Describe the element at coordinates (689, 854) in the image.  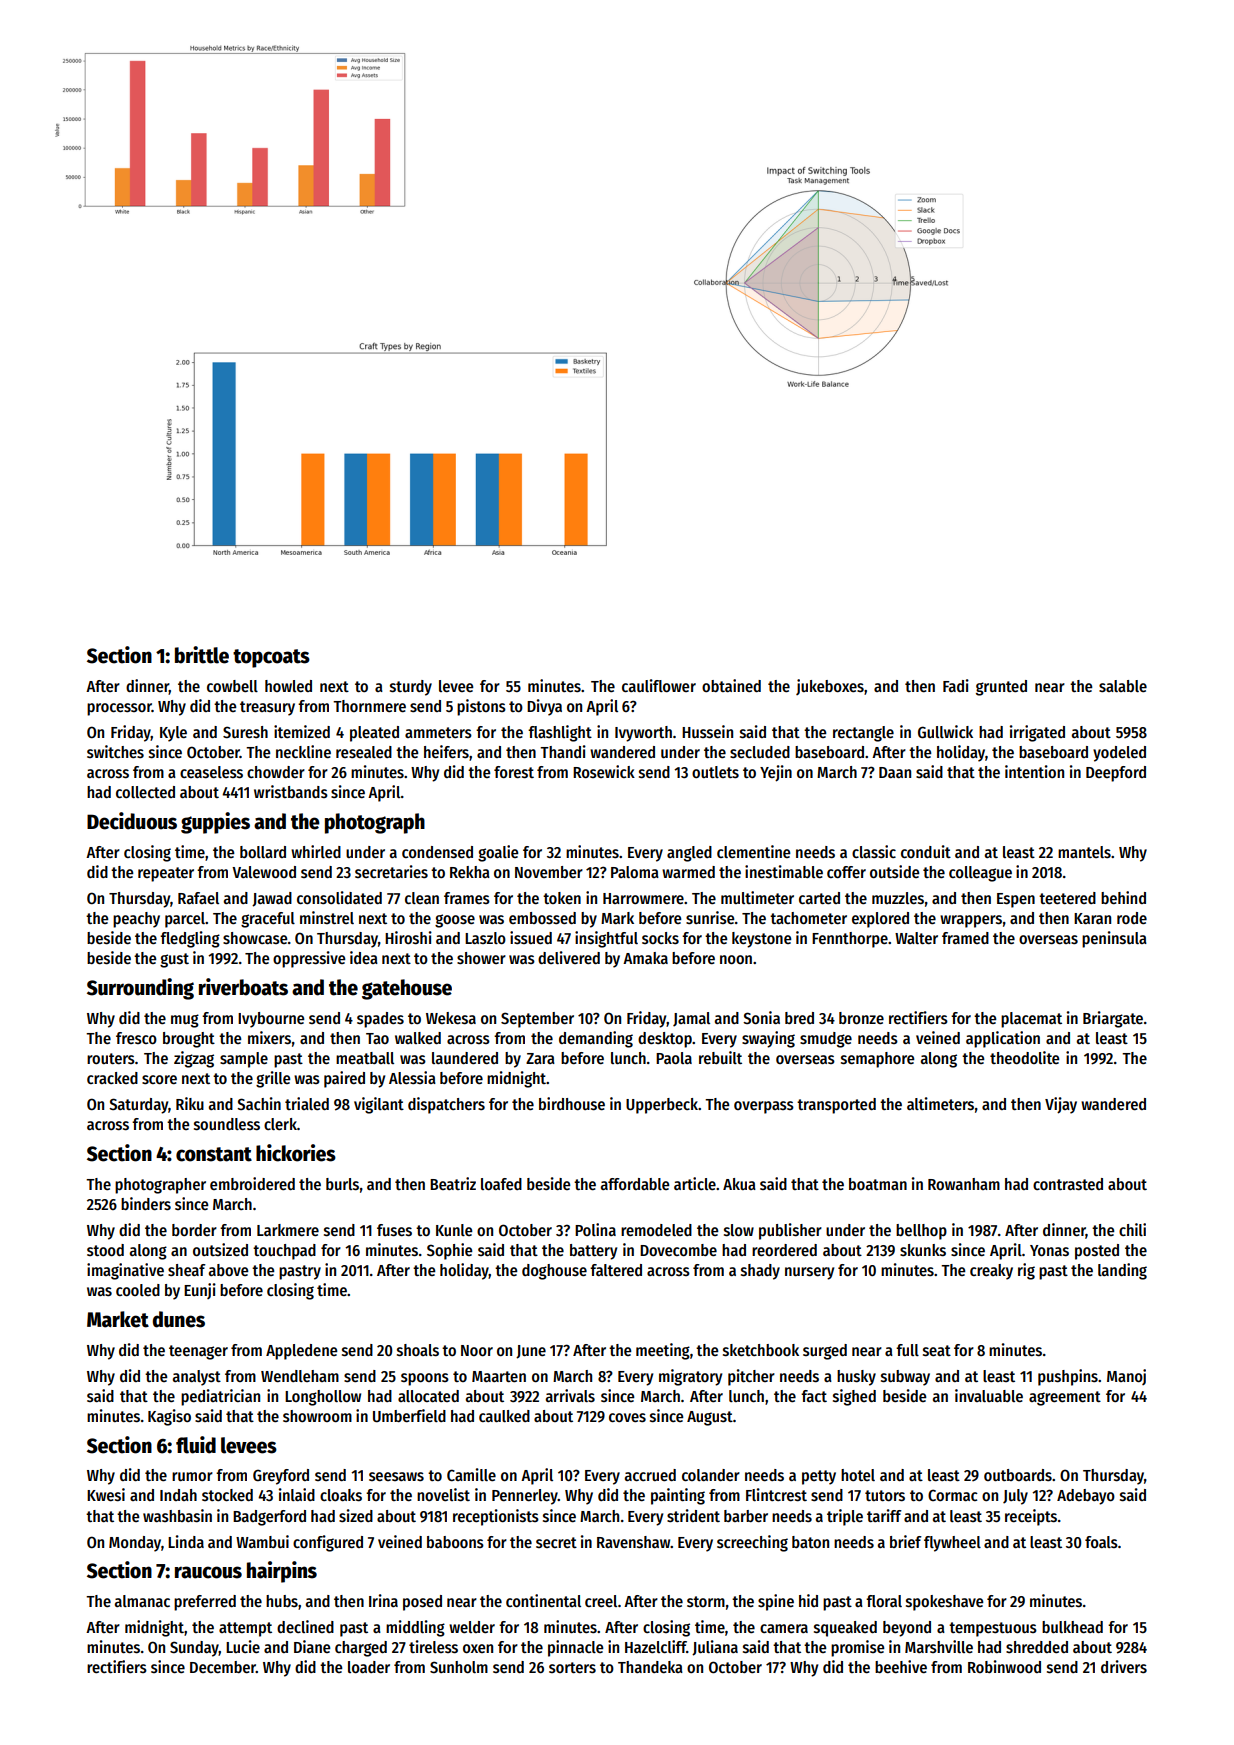
I see `angled` at that location.
